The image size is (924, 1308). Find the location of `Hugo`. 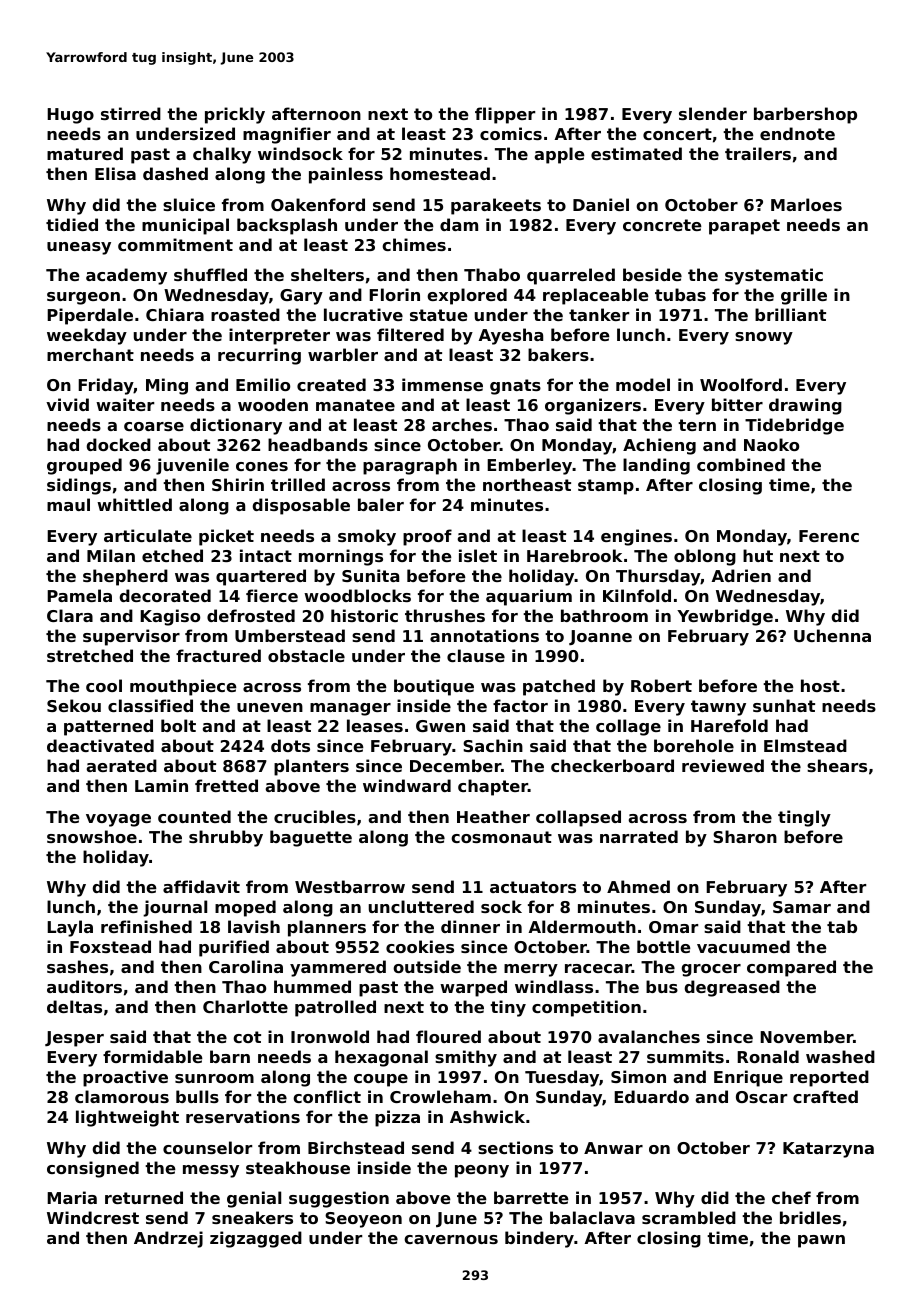

Hugo is located at coordinates (70, 116).
